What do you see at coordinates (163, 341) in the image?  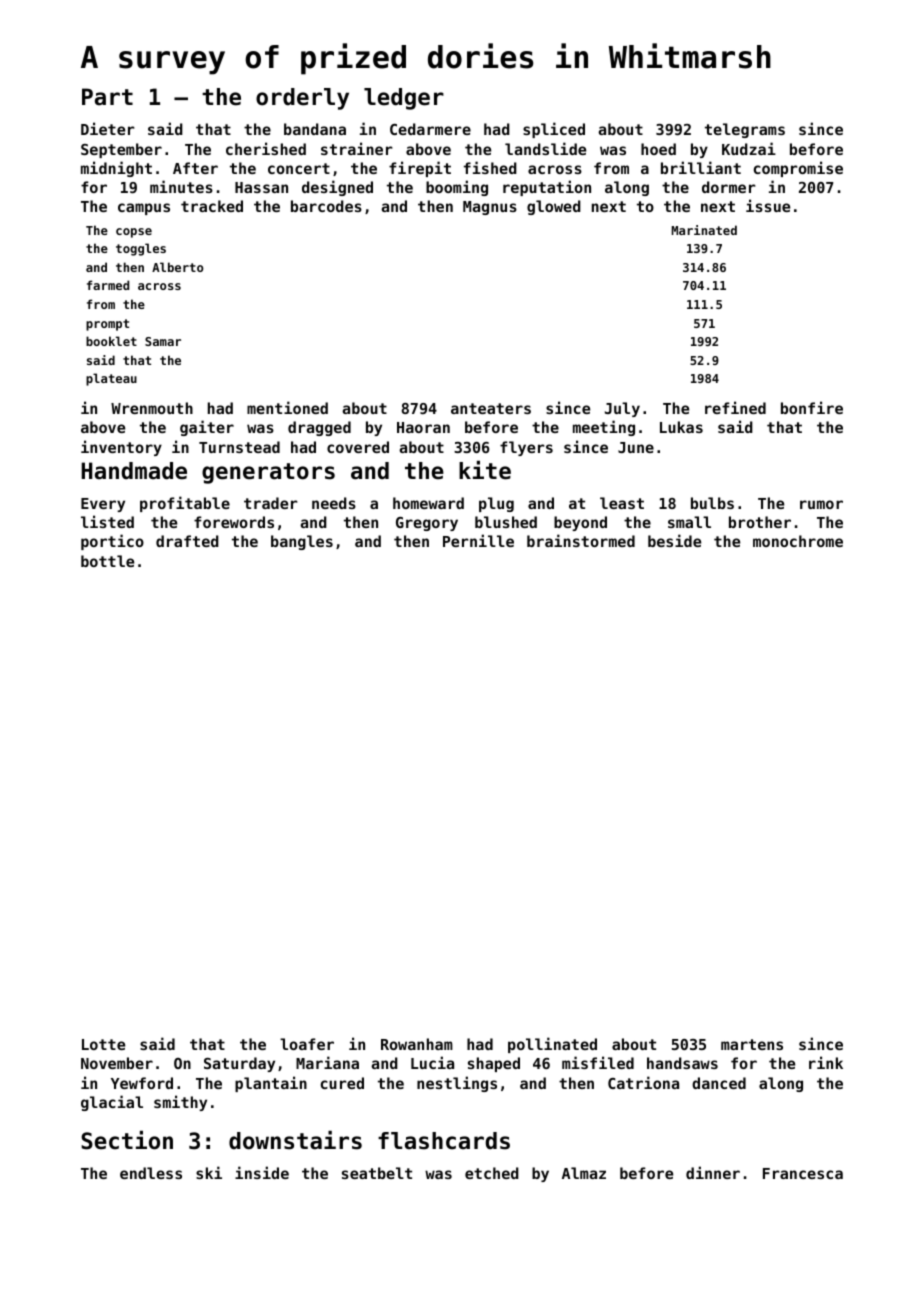 I see `Samar` at bounding box center [163, 341].
